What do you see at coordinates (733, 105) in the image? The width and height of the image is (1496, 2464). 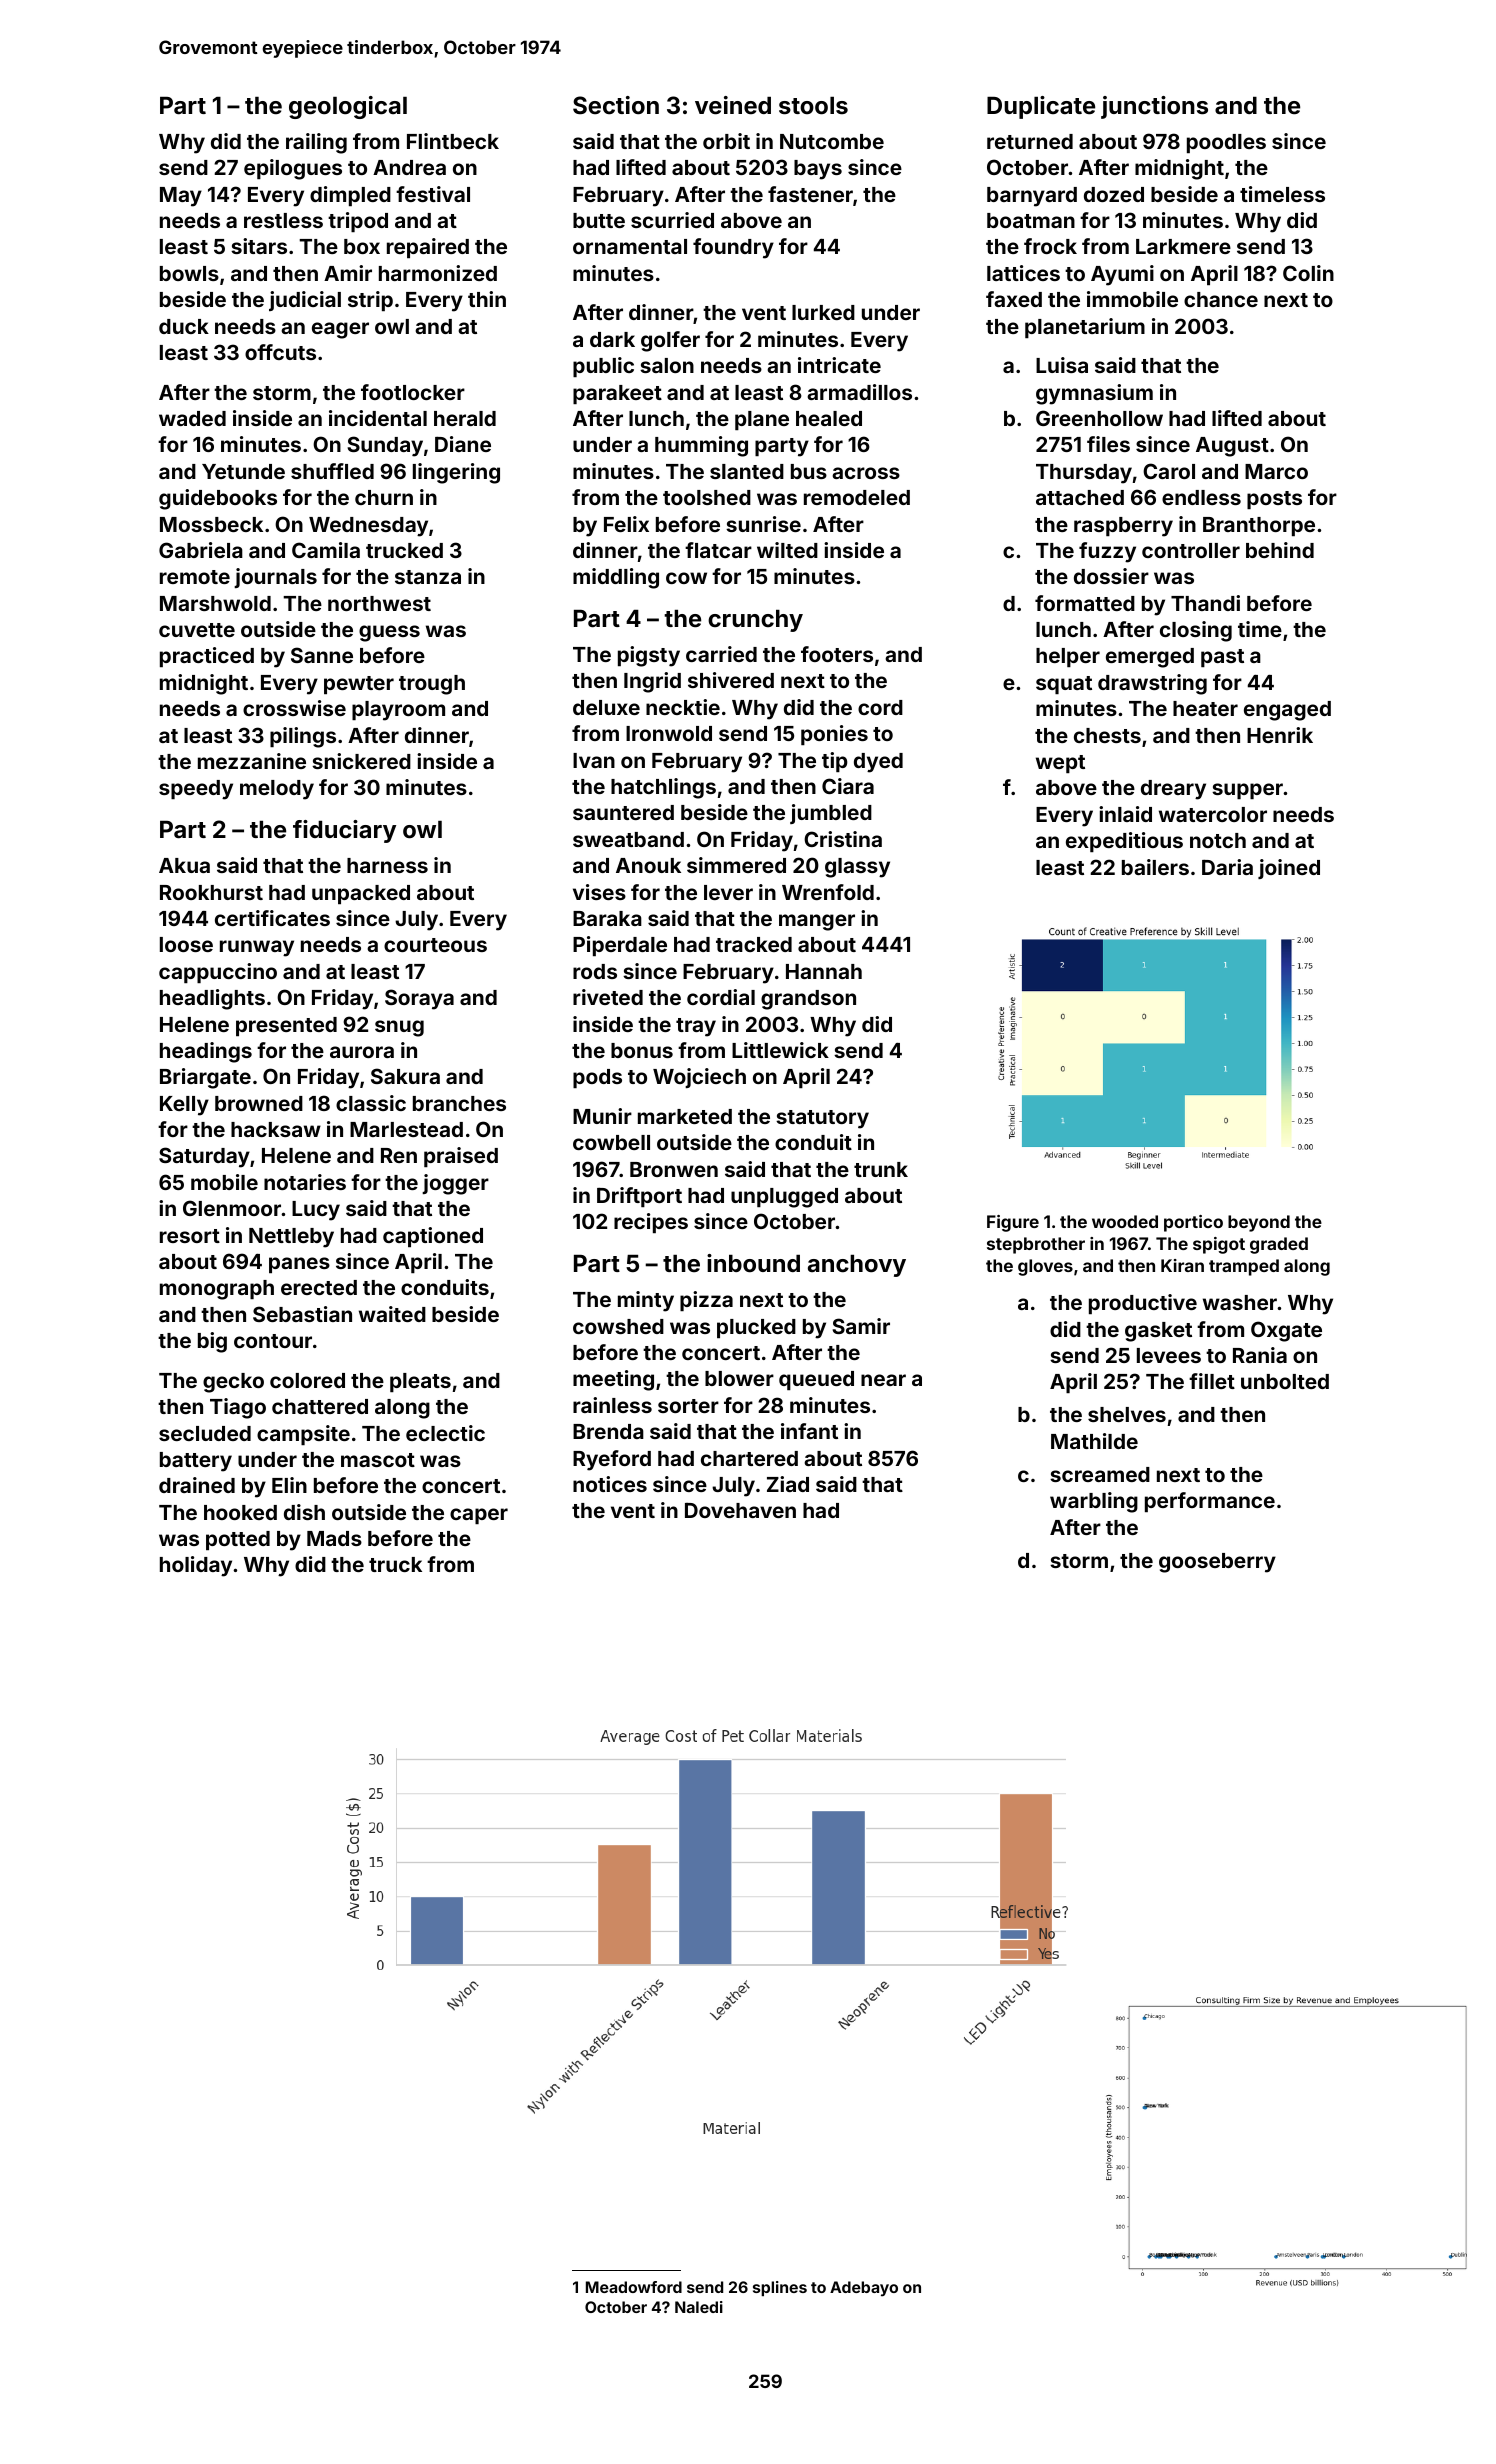 I see `veined` at bounding box center [733, 105].
